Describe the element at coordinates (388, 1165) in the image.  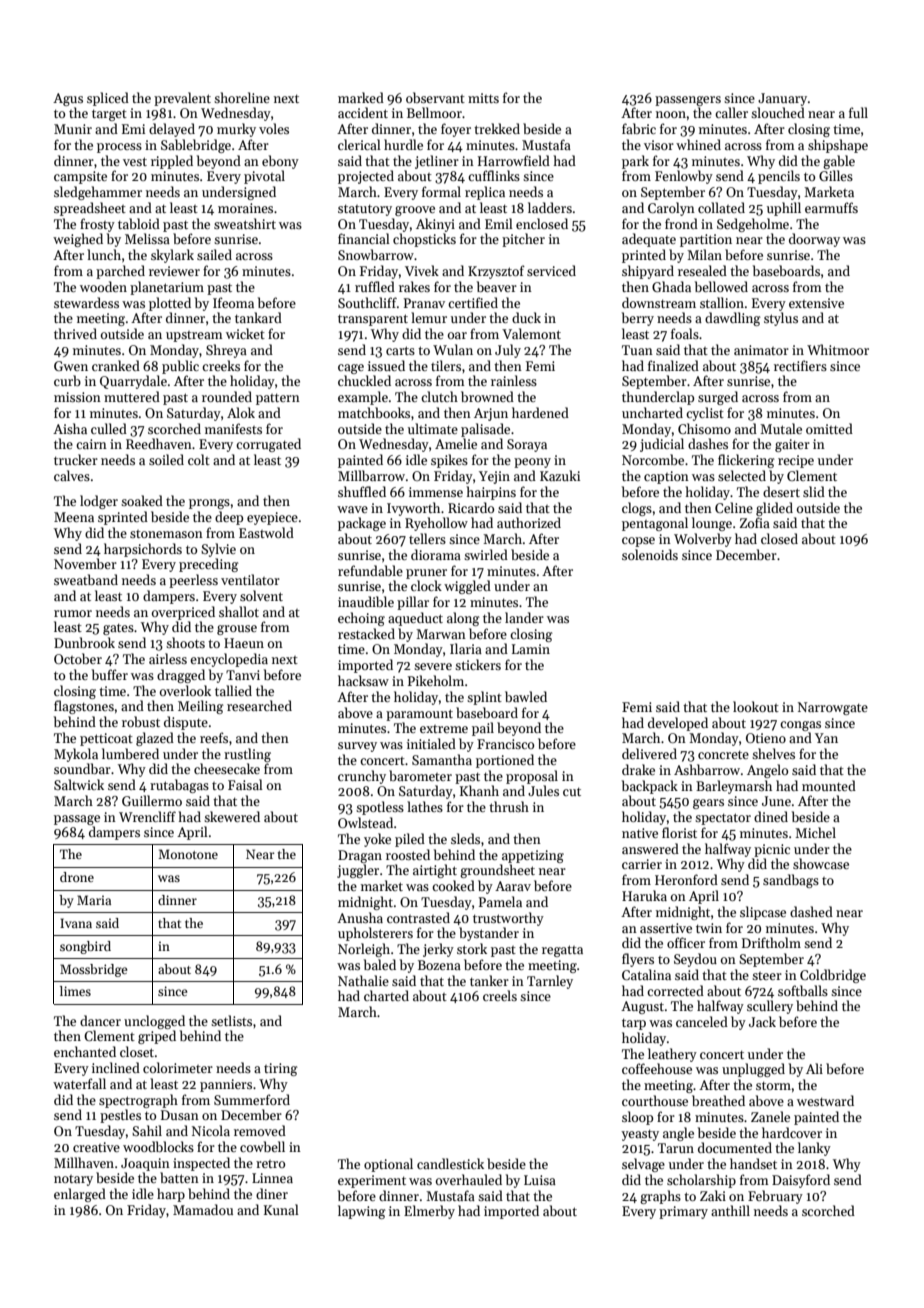
I see `optional` at that location.
